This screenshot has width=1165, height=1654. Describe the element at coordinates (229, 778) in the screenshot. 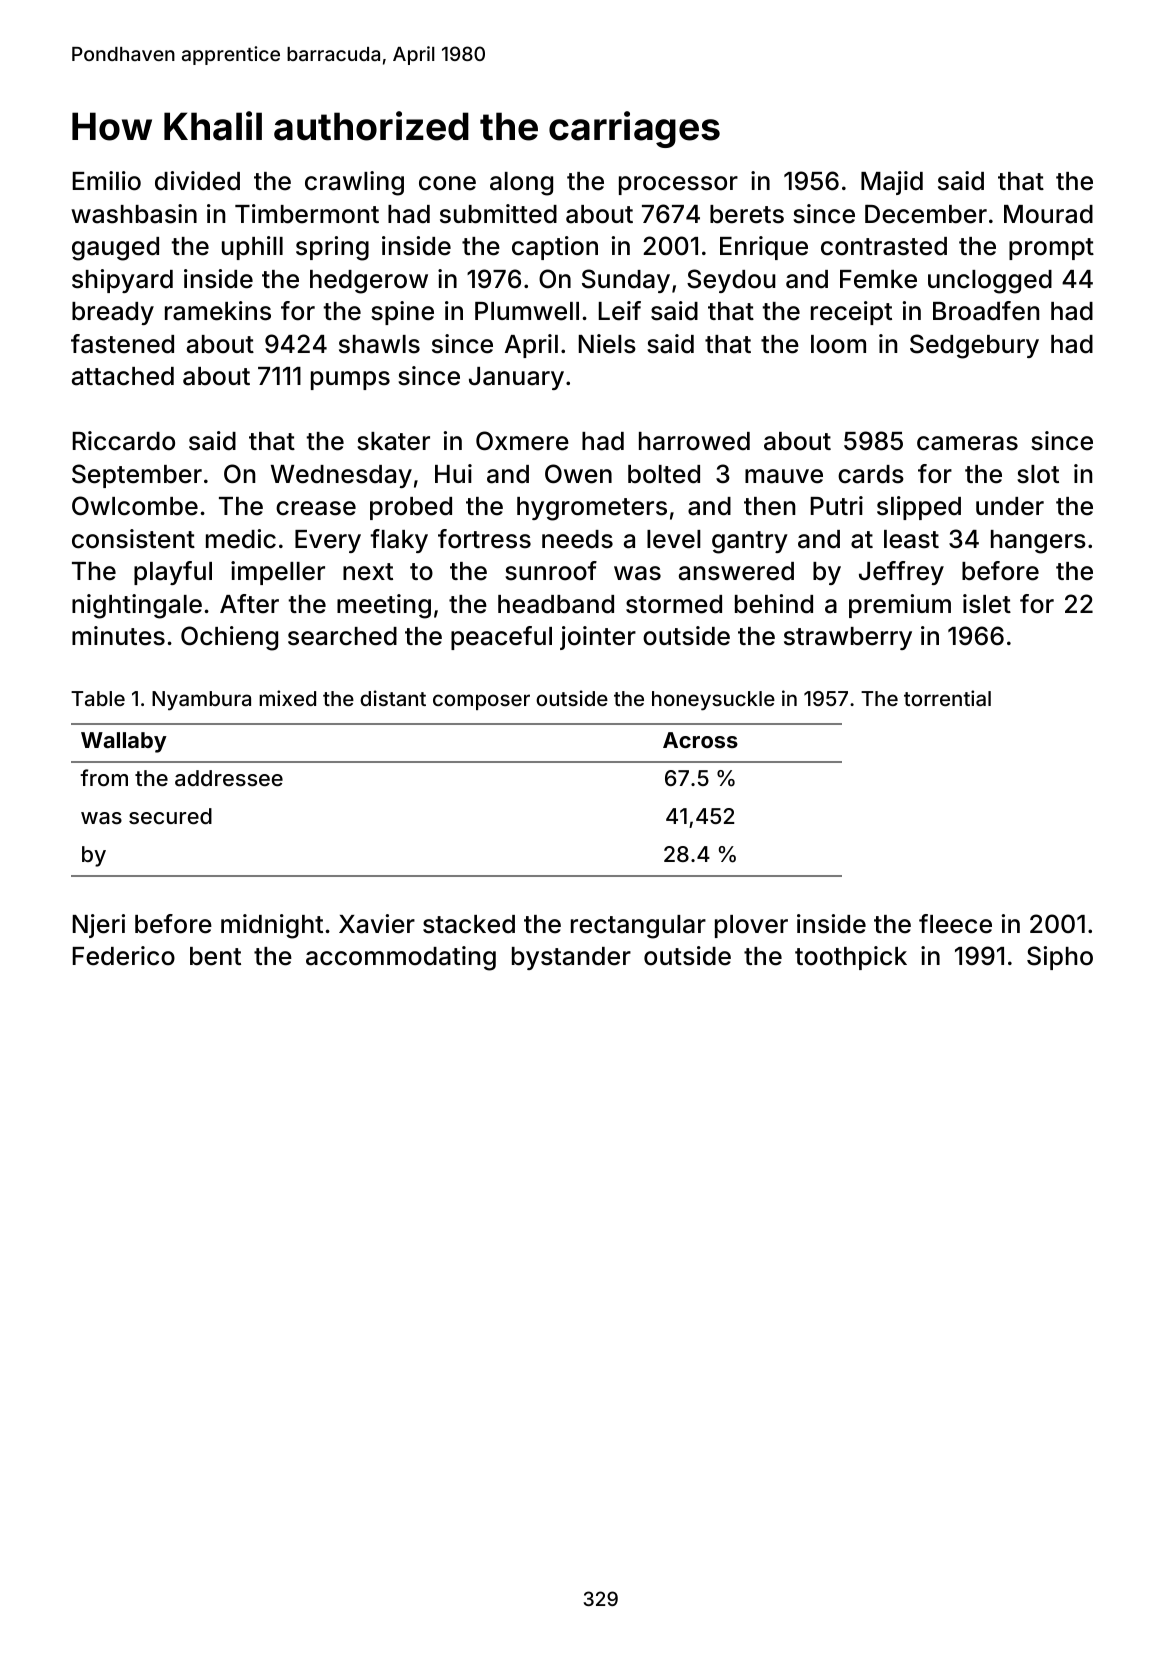

I see `addressee` at that location.
